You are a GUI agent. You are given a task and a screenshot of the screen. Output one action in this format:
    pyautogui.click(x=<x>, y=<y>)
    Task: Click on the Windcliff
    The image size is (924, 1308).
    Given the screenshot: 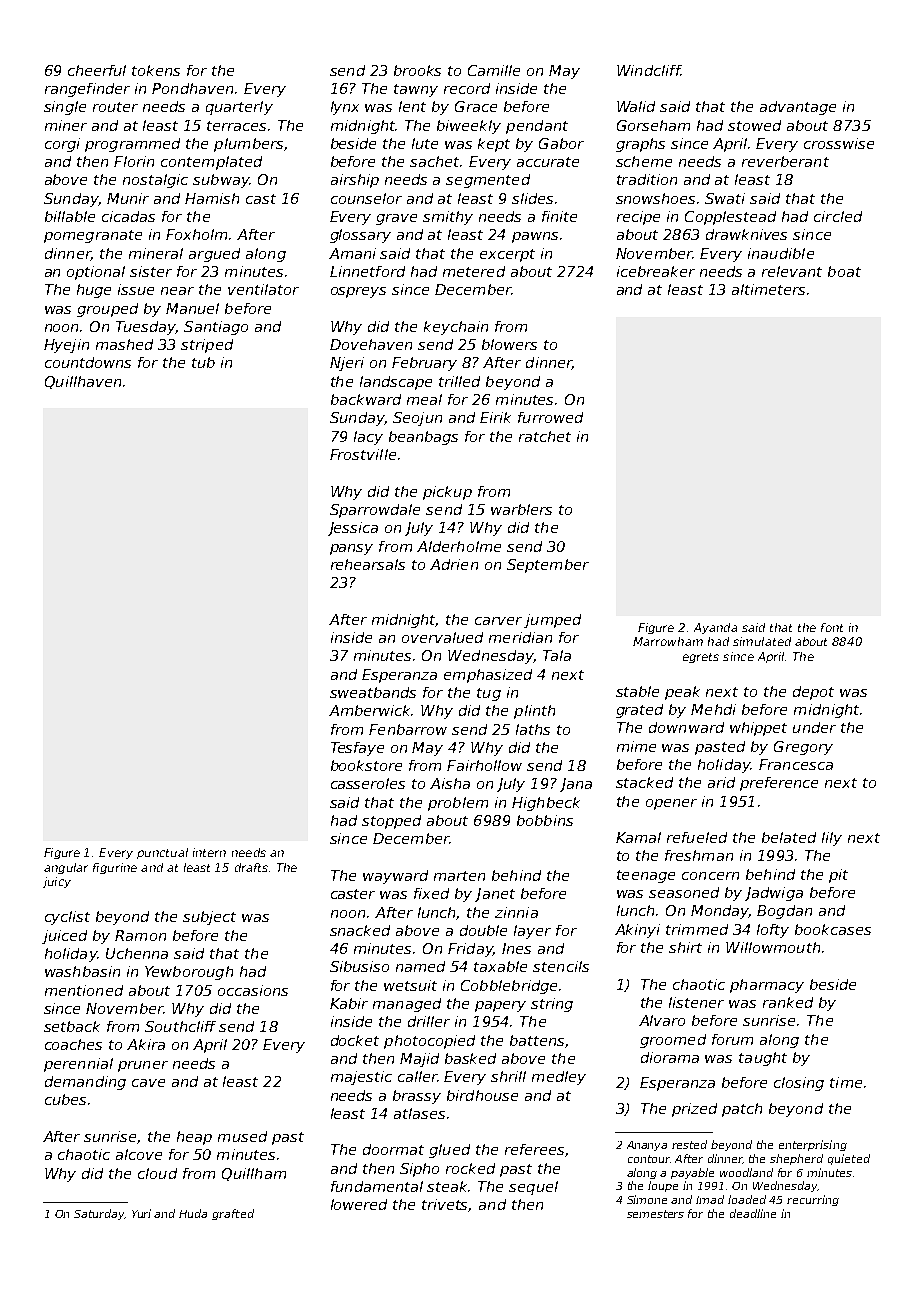 What is the action you would take?
    pyautogui.click(x=649, y=70)
